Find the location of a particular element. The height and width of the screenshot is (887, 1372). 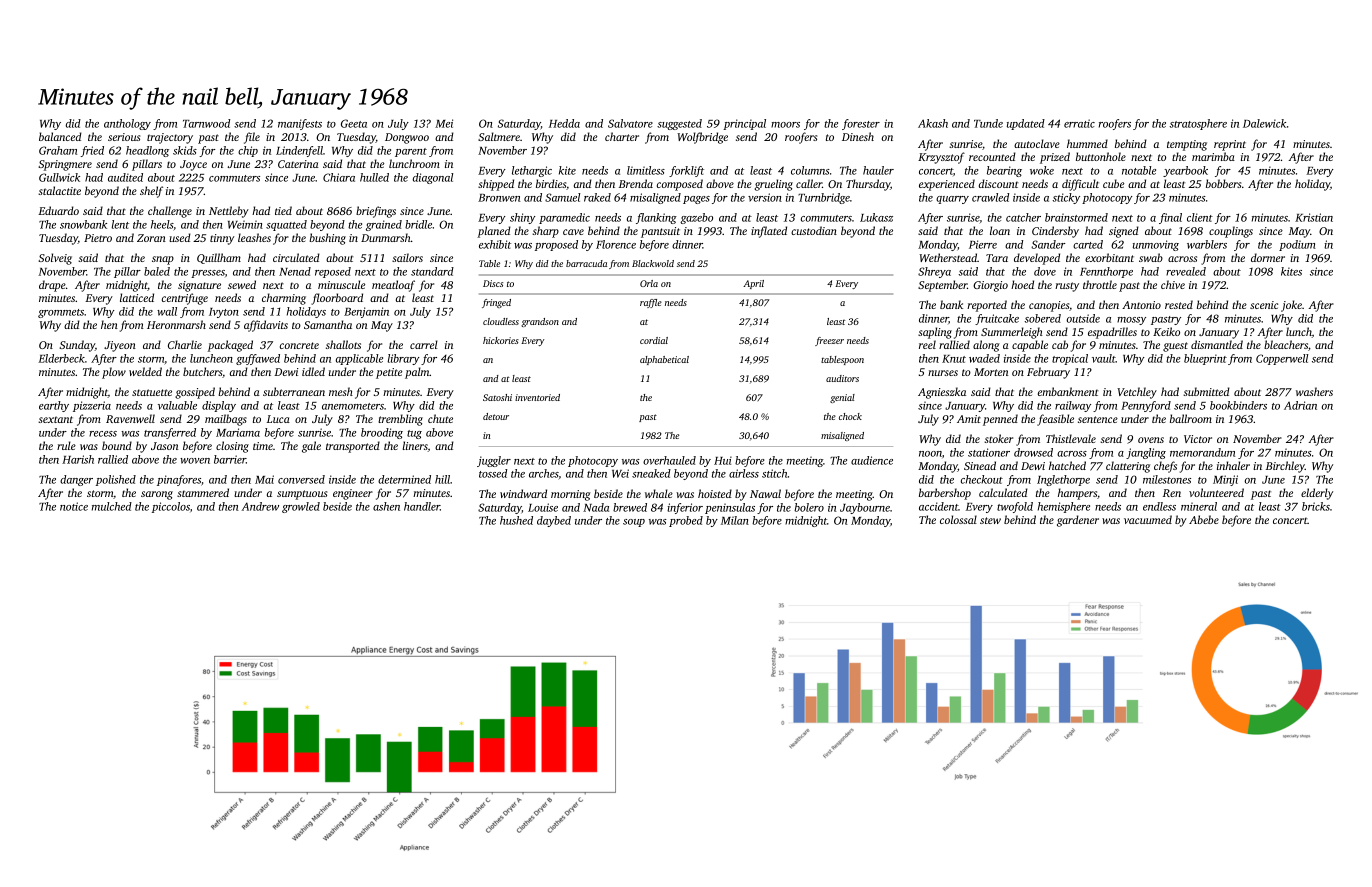

bridle is located at coordinates (418, 224).
